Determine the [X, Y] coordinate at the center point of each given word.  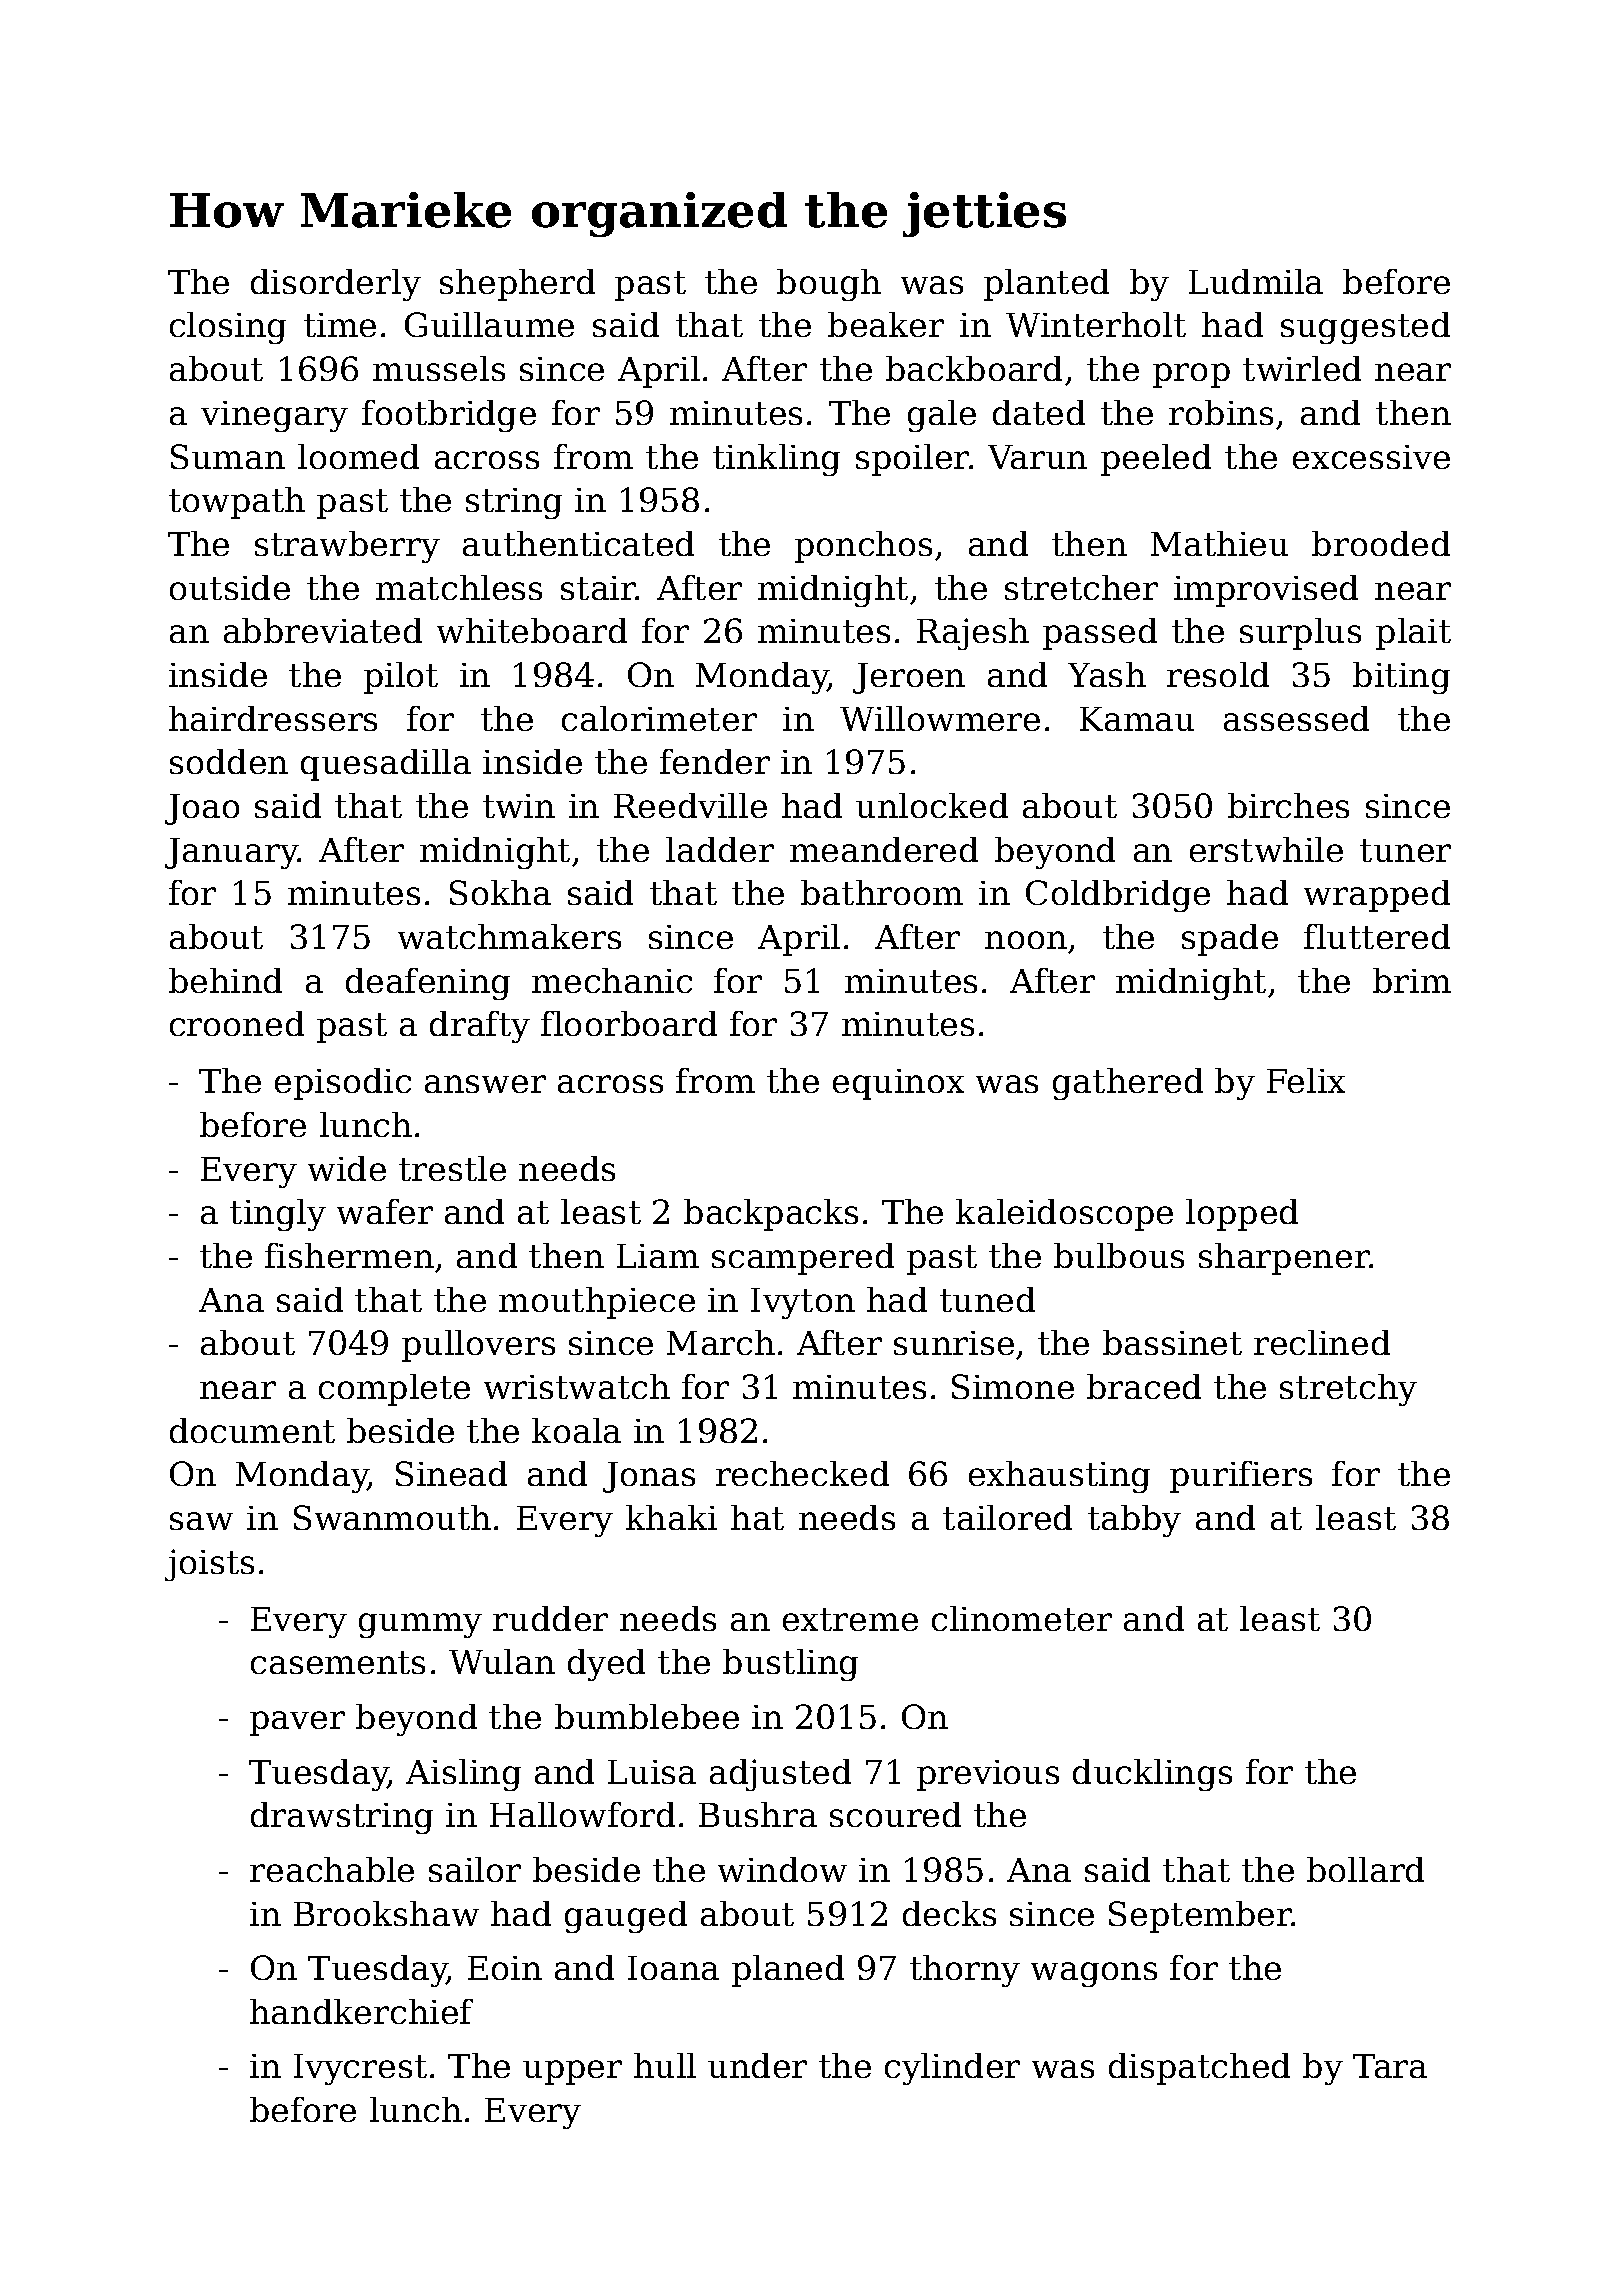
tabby [1134, 1521]
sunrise [954, 1343]
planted [1046, 285]
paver [297, 1723]
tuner [1405, 850]
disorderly [336, 285]
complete [394, 1390]
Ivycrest [360, 2069]
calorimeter [659, 718]
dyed [606, 1665]
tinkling [776, 460]
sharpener [1284, 1259]
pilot [401, 678]
